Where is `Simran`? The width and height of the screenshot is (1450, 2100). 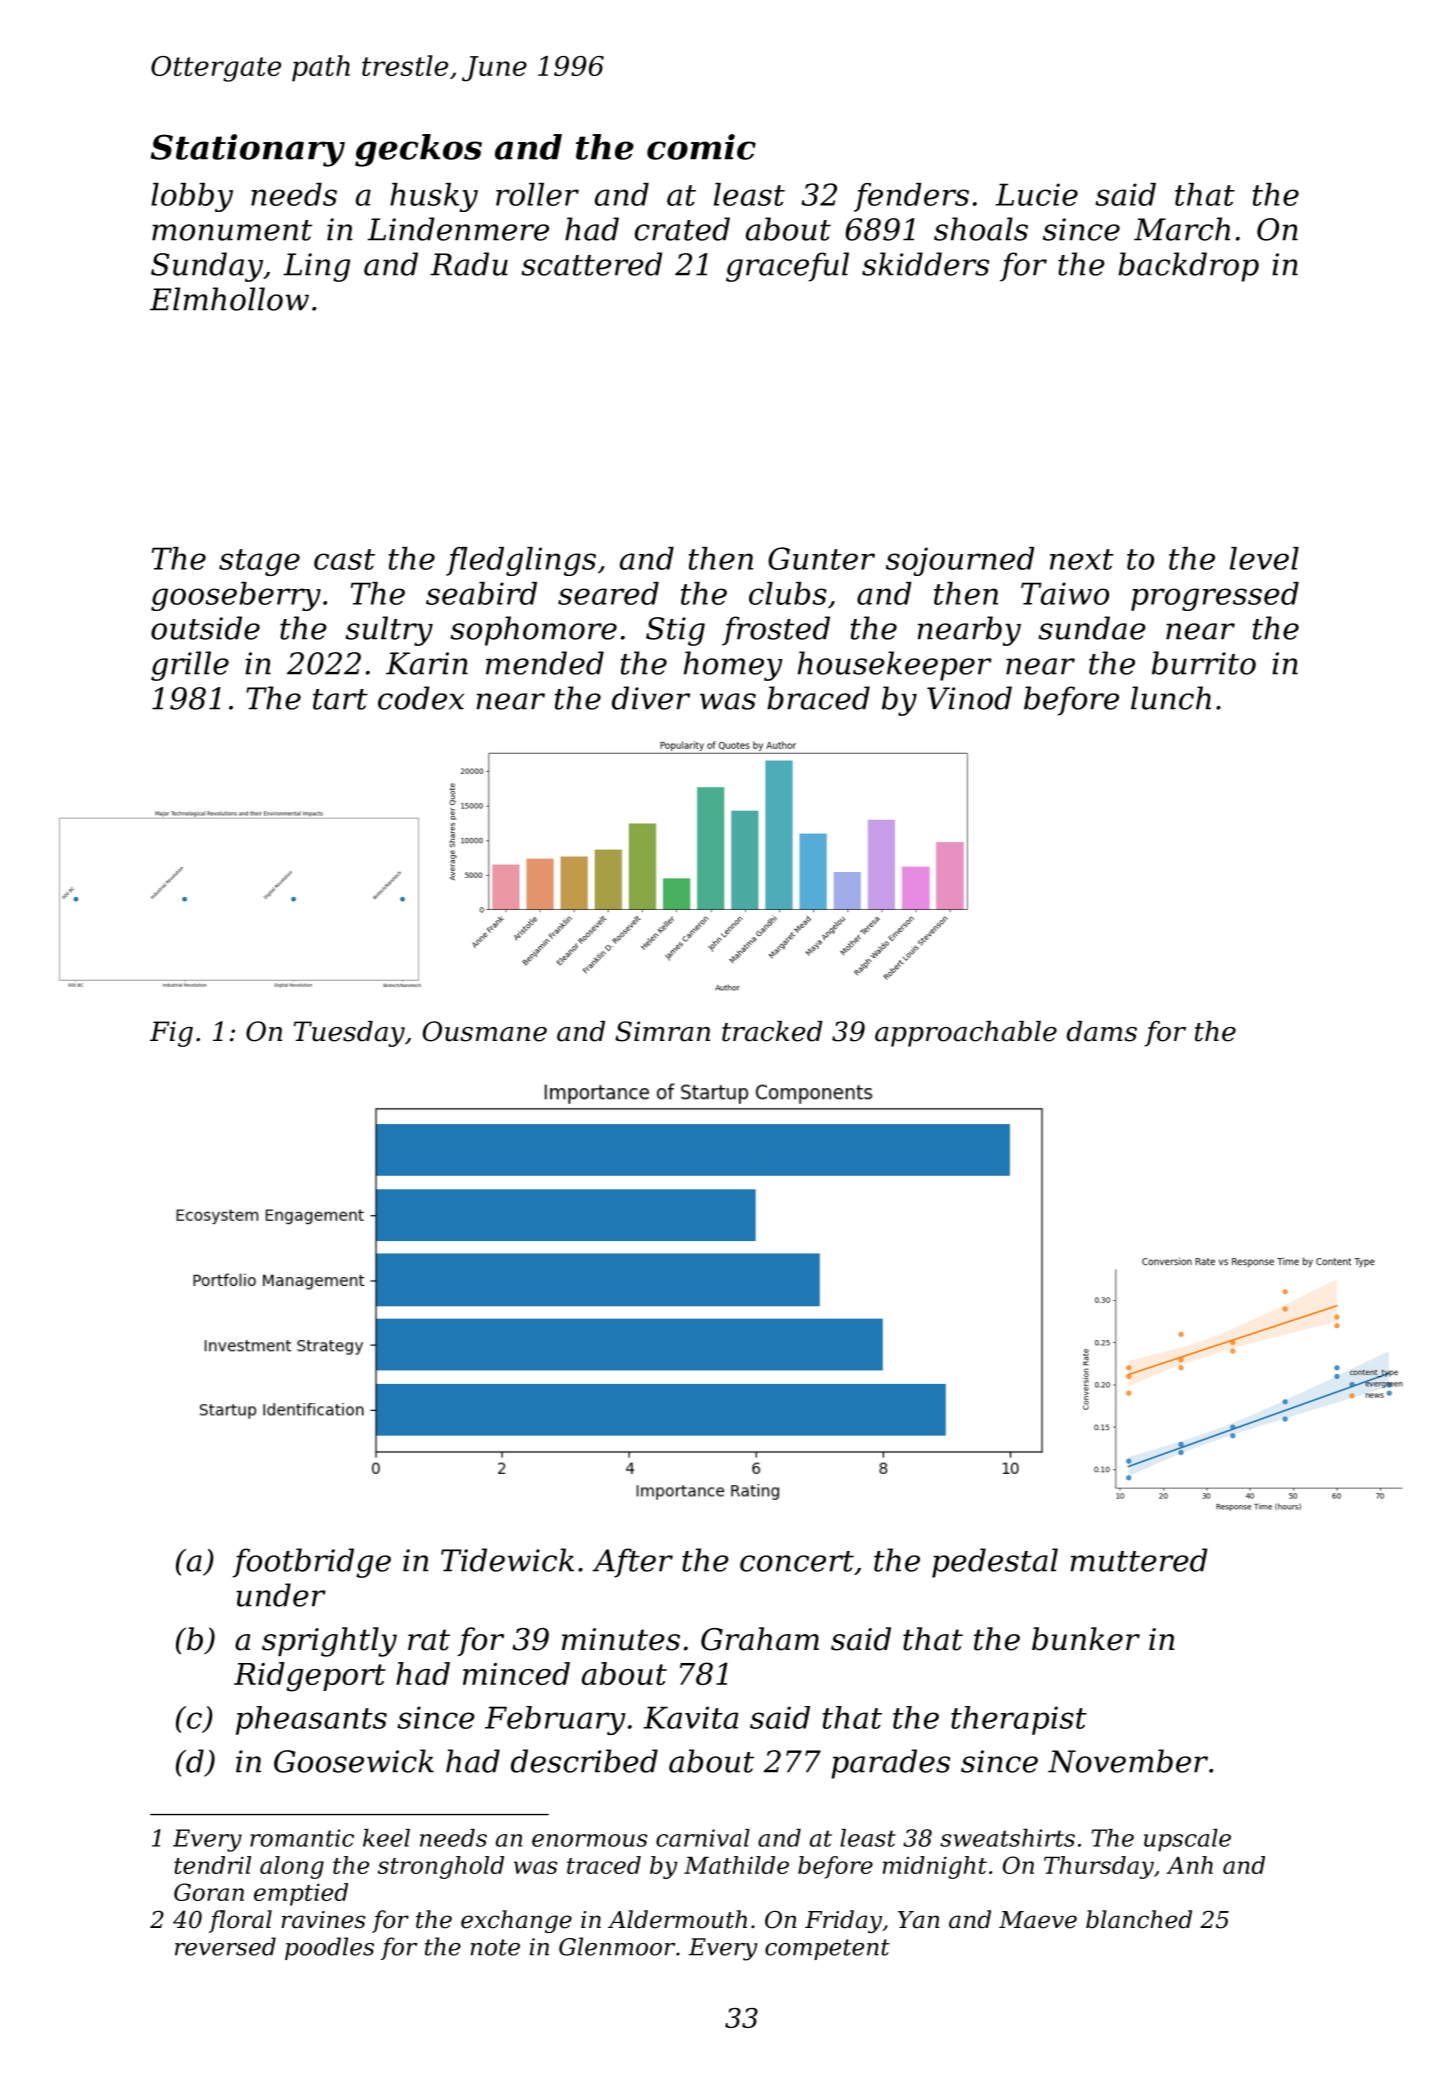 Simran is located at coordinates (662, 1031).
